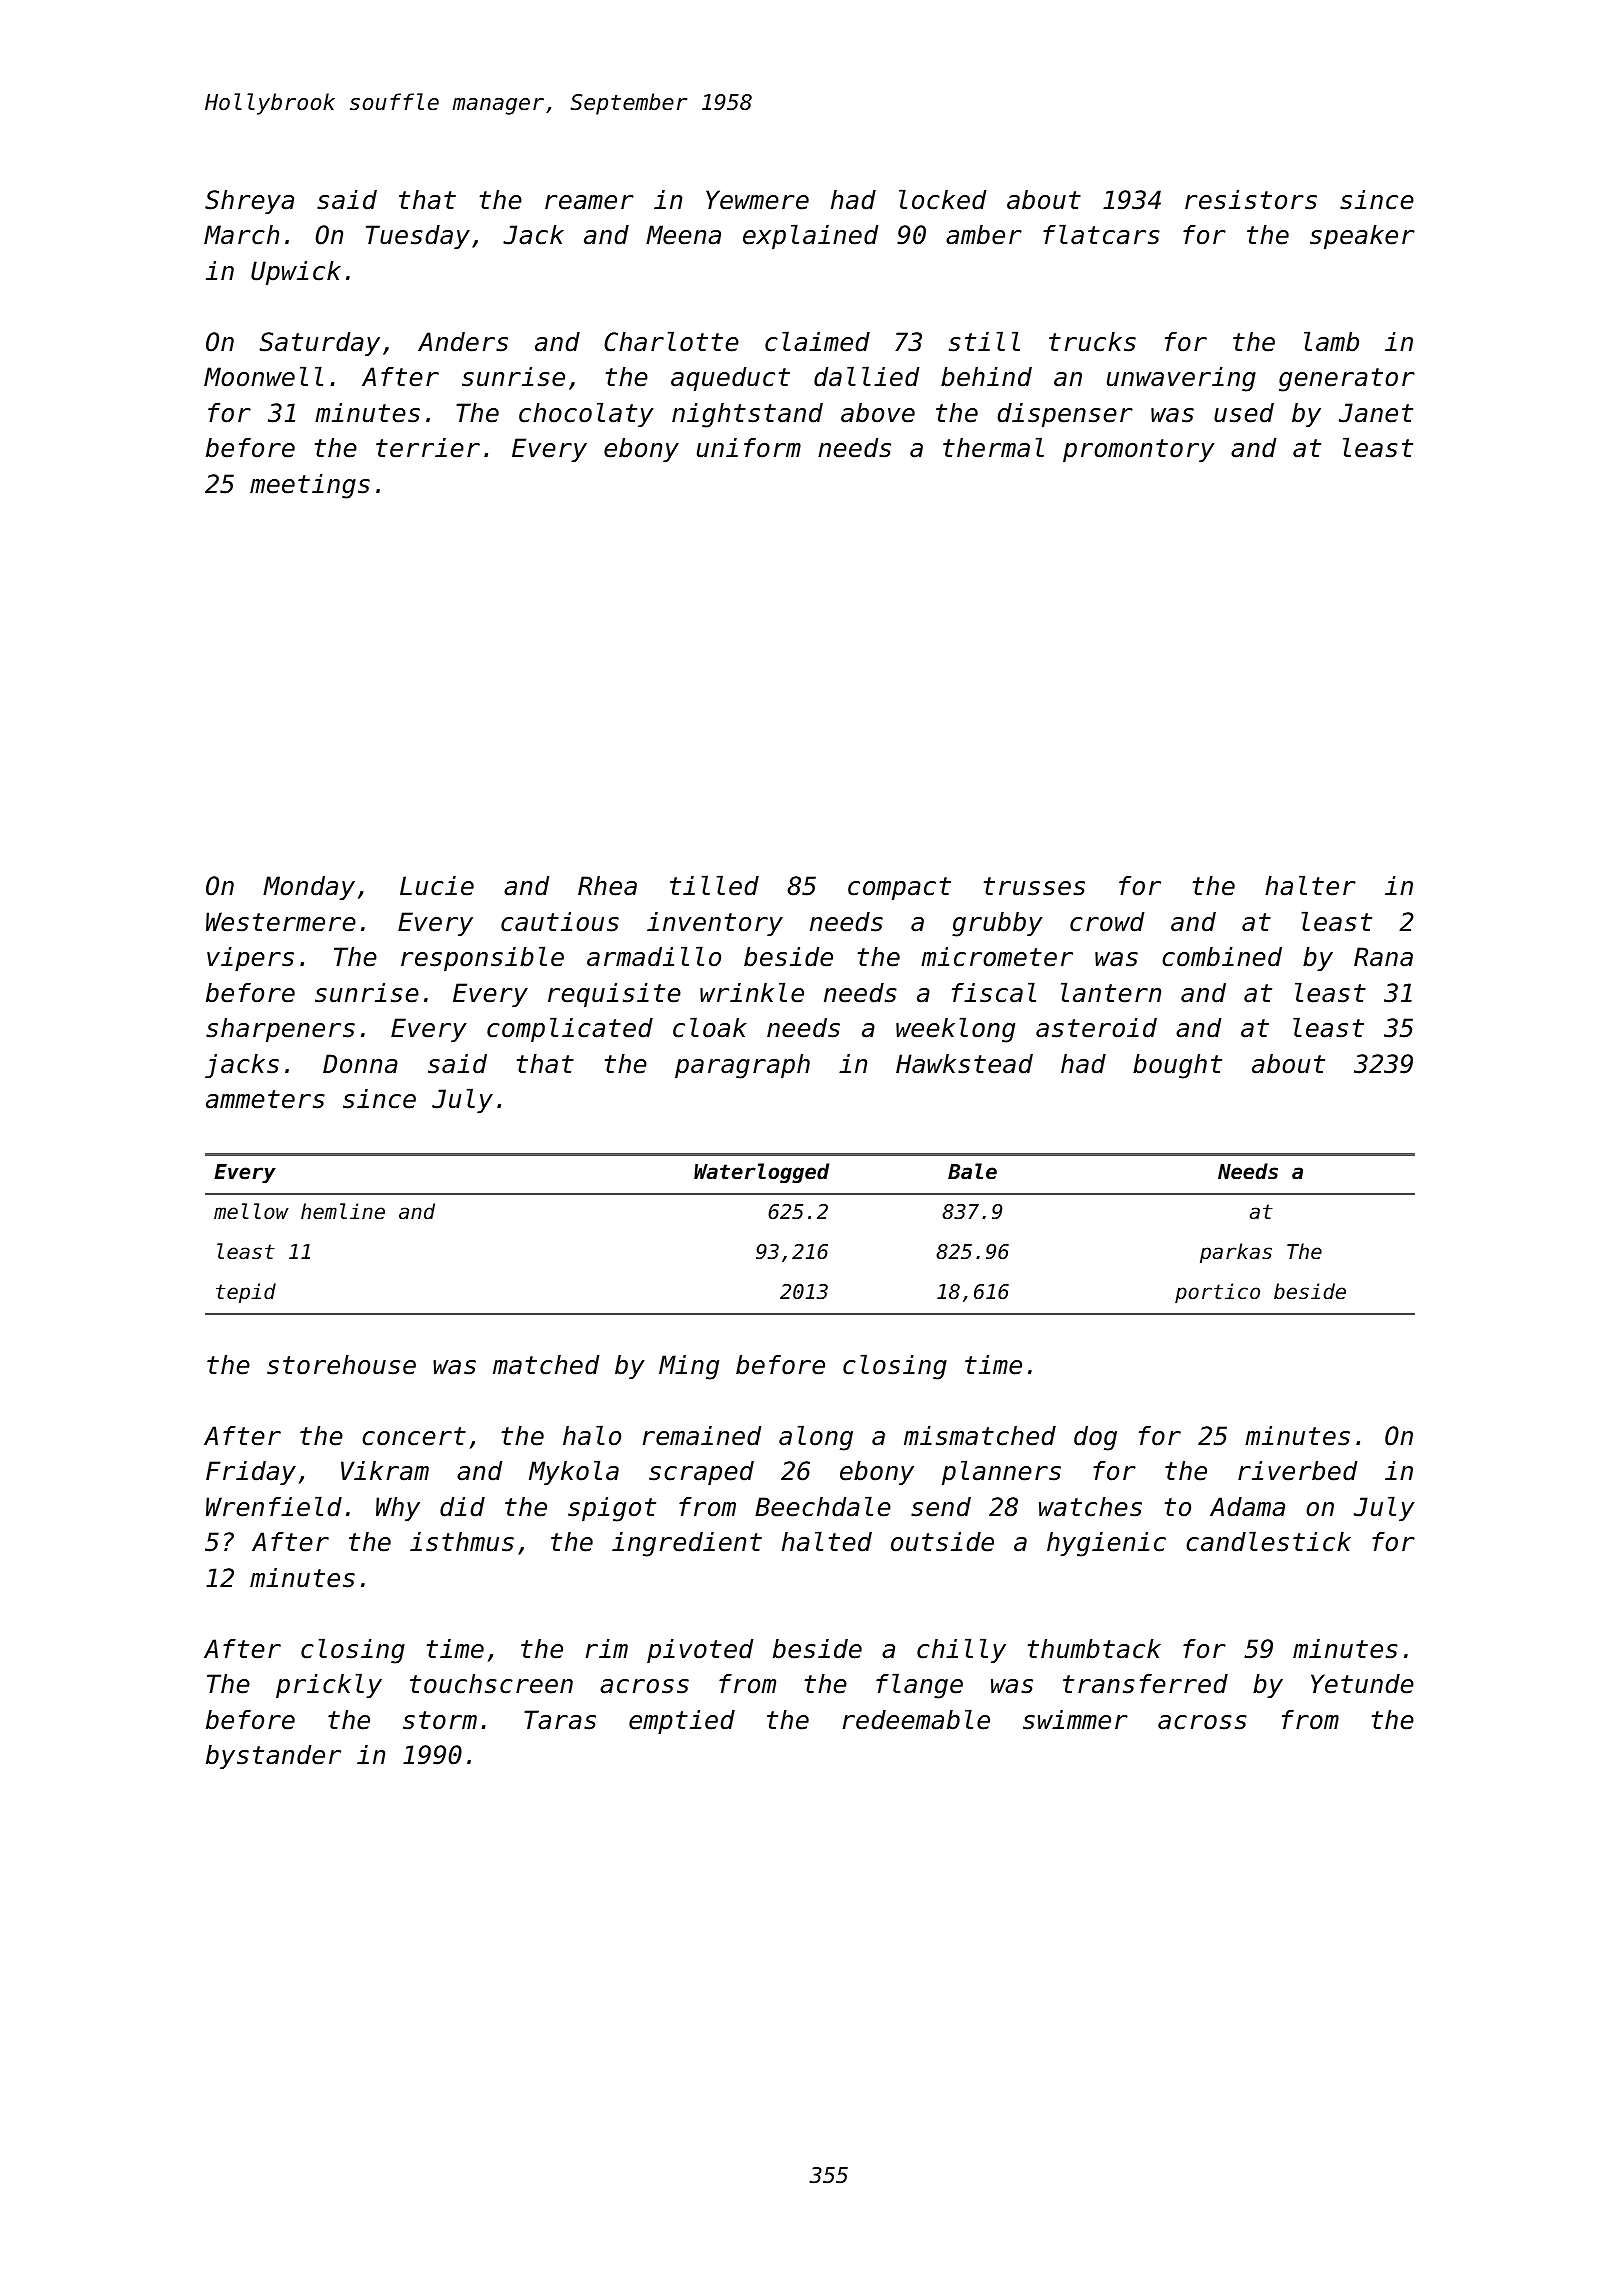 The height and width of the page is (2292, 1620). Describe the element at coordinates (280, 1030) in the page. I see `sharpeners` at that location.
